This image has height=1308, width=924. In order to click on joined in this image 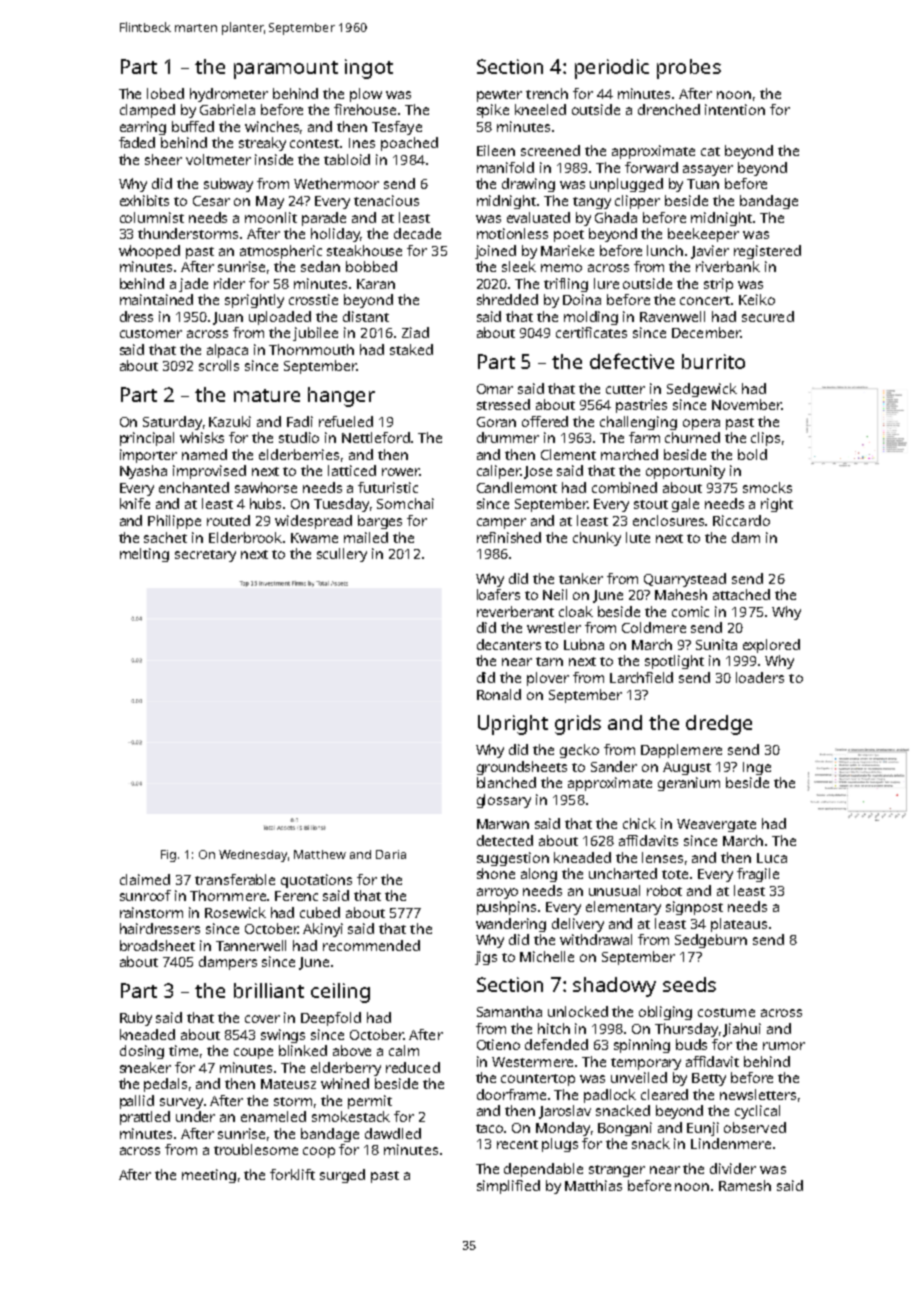, I will do `click(495, 252)`.
